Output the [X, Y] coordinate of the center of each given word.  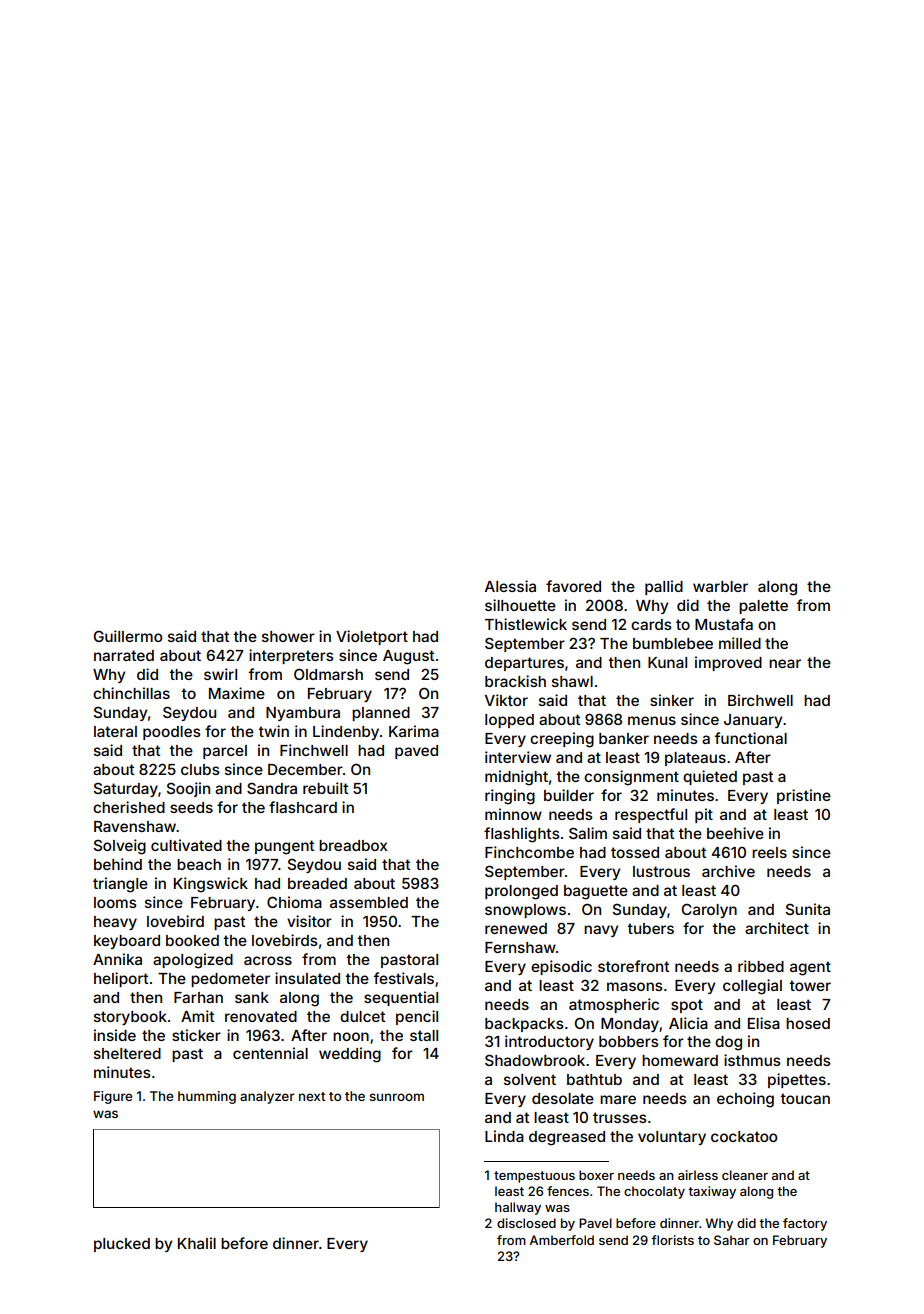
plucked [122, 1245]
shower [288, 636]
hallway [518, 1208]
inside [115, 1035]
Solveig [120, 847]
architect [777, 928]
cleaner [745, 1175]
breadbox [353, 845]
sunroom [396, 1097]
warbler [720, 586]
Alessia [510, 586]
